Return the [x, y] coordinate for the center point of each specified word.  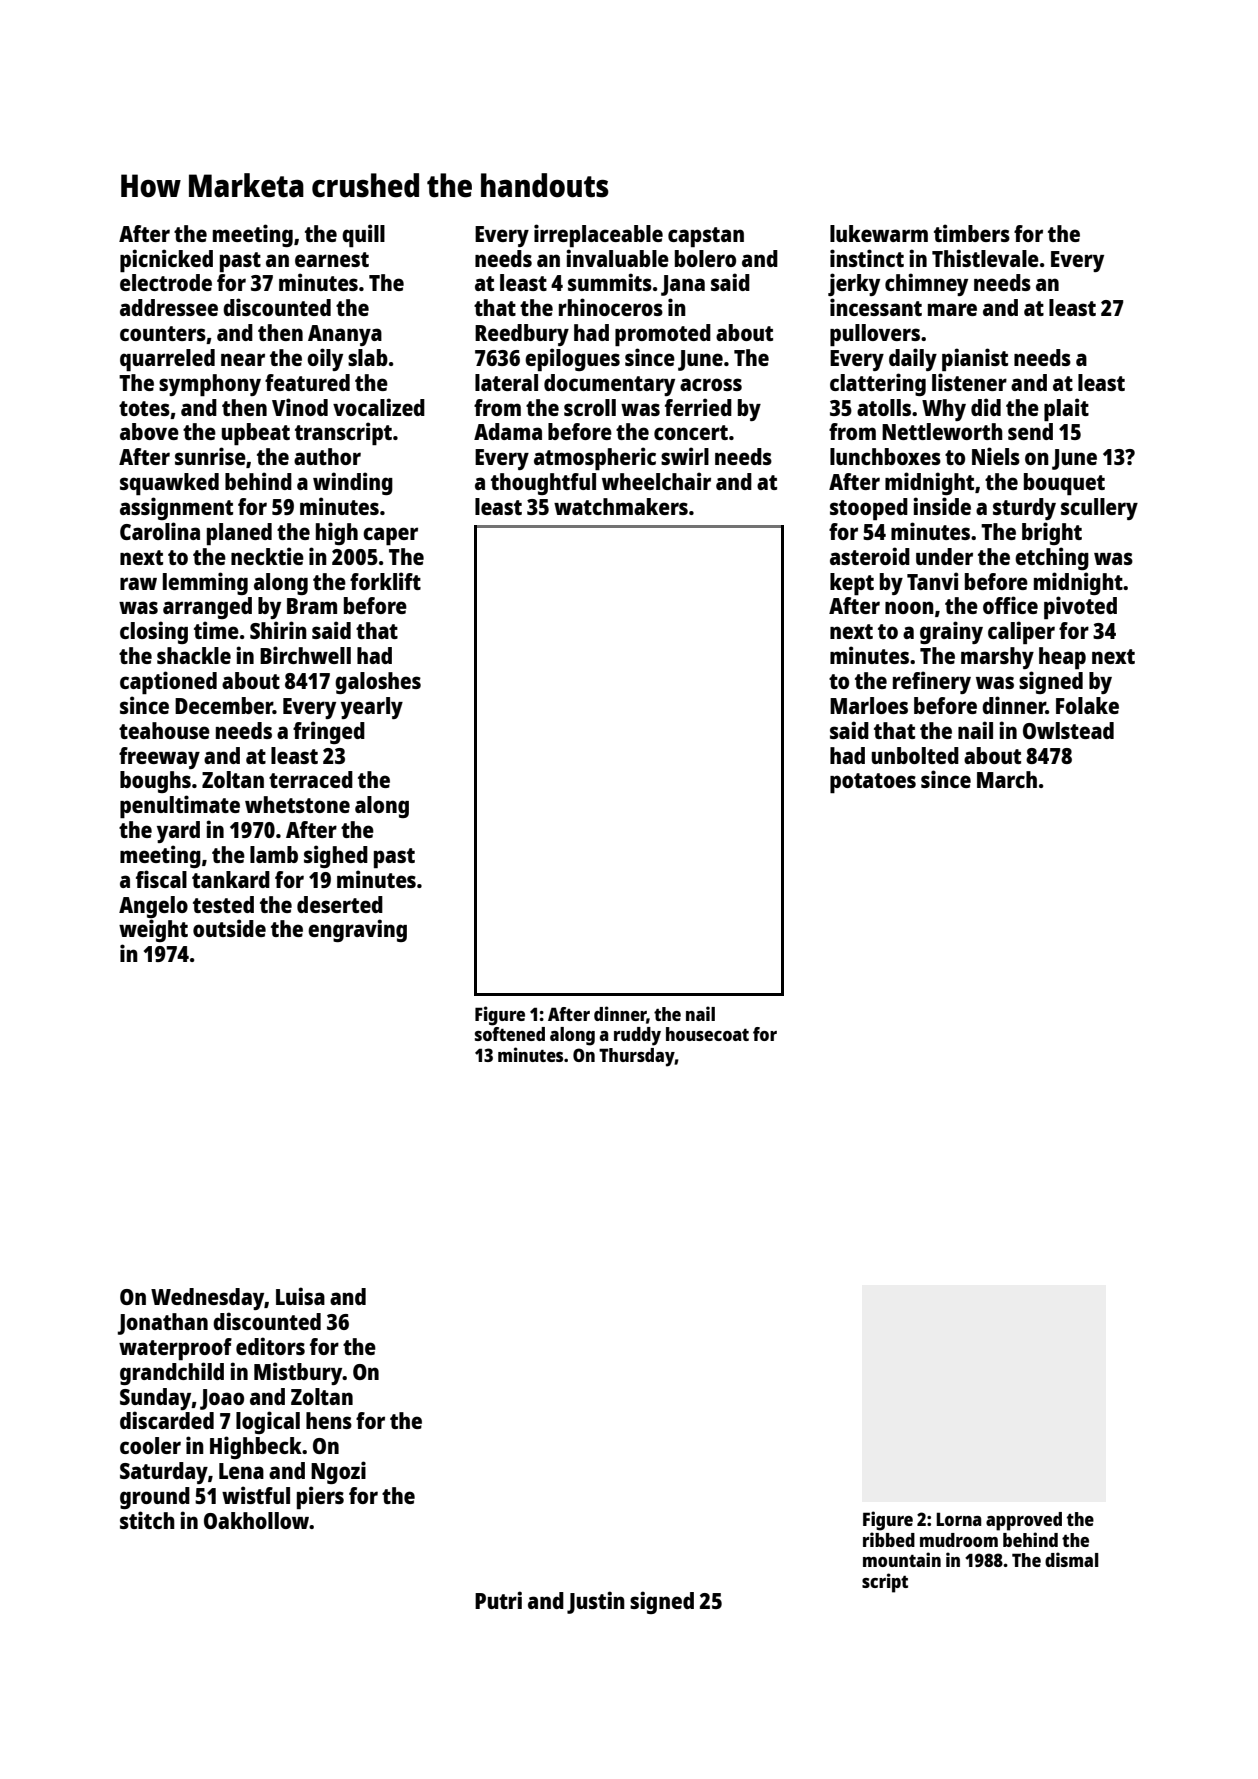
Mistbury [298, 1373]
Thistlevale [985, 258]
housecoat [707, 1034]
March [1007, 779]
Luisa [300, 1296]
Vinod [300, 407]
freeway [159, 758]
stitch [147, 1520]
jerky [854, 284]
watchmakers [621, 506]
